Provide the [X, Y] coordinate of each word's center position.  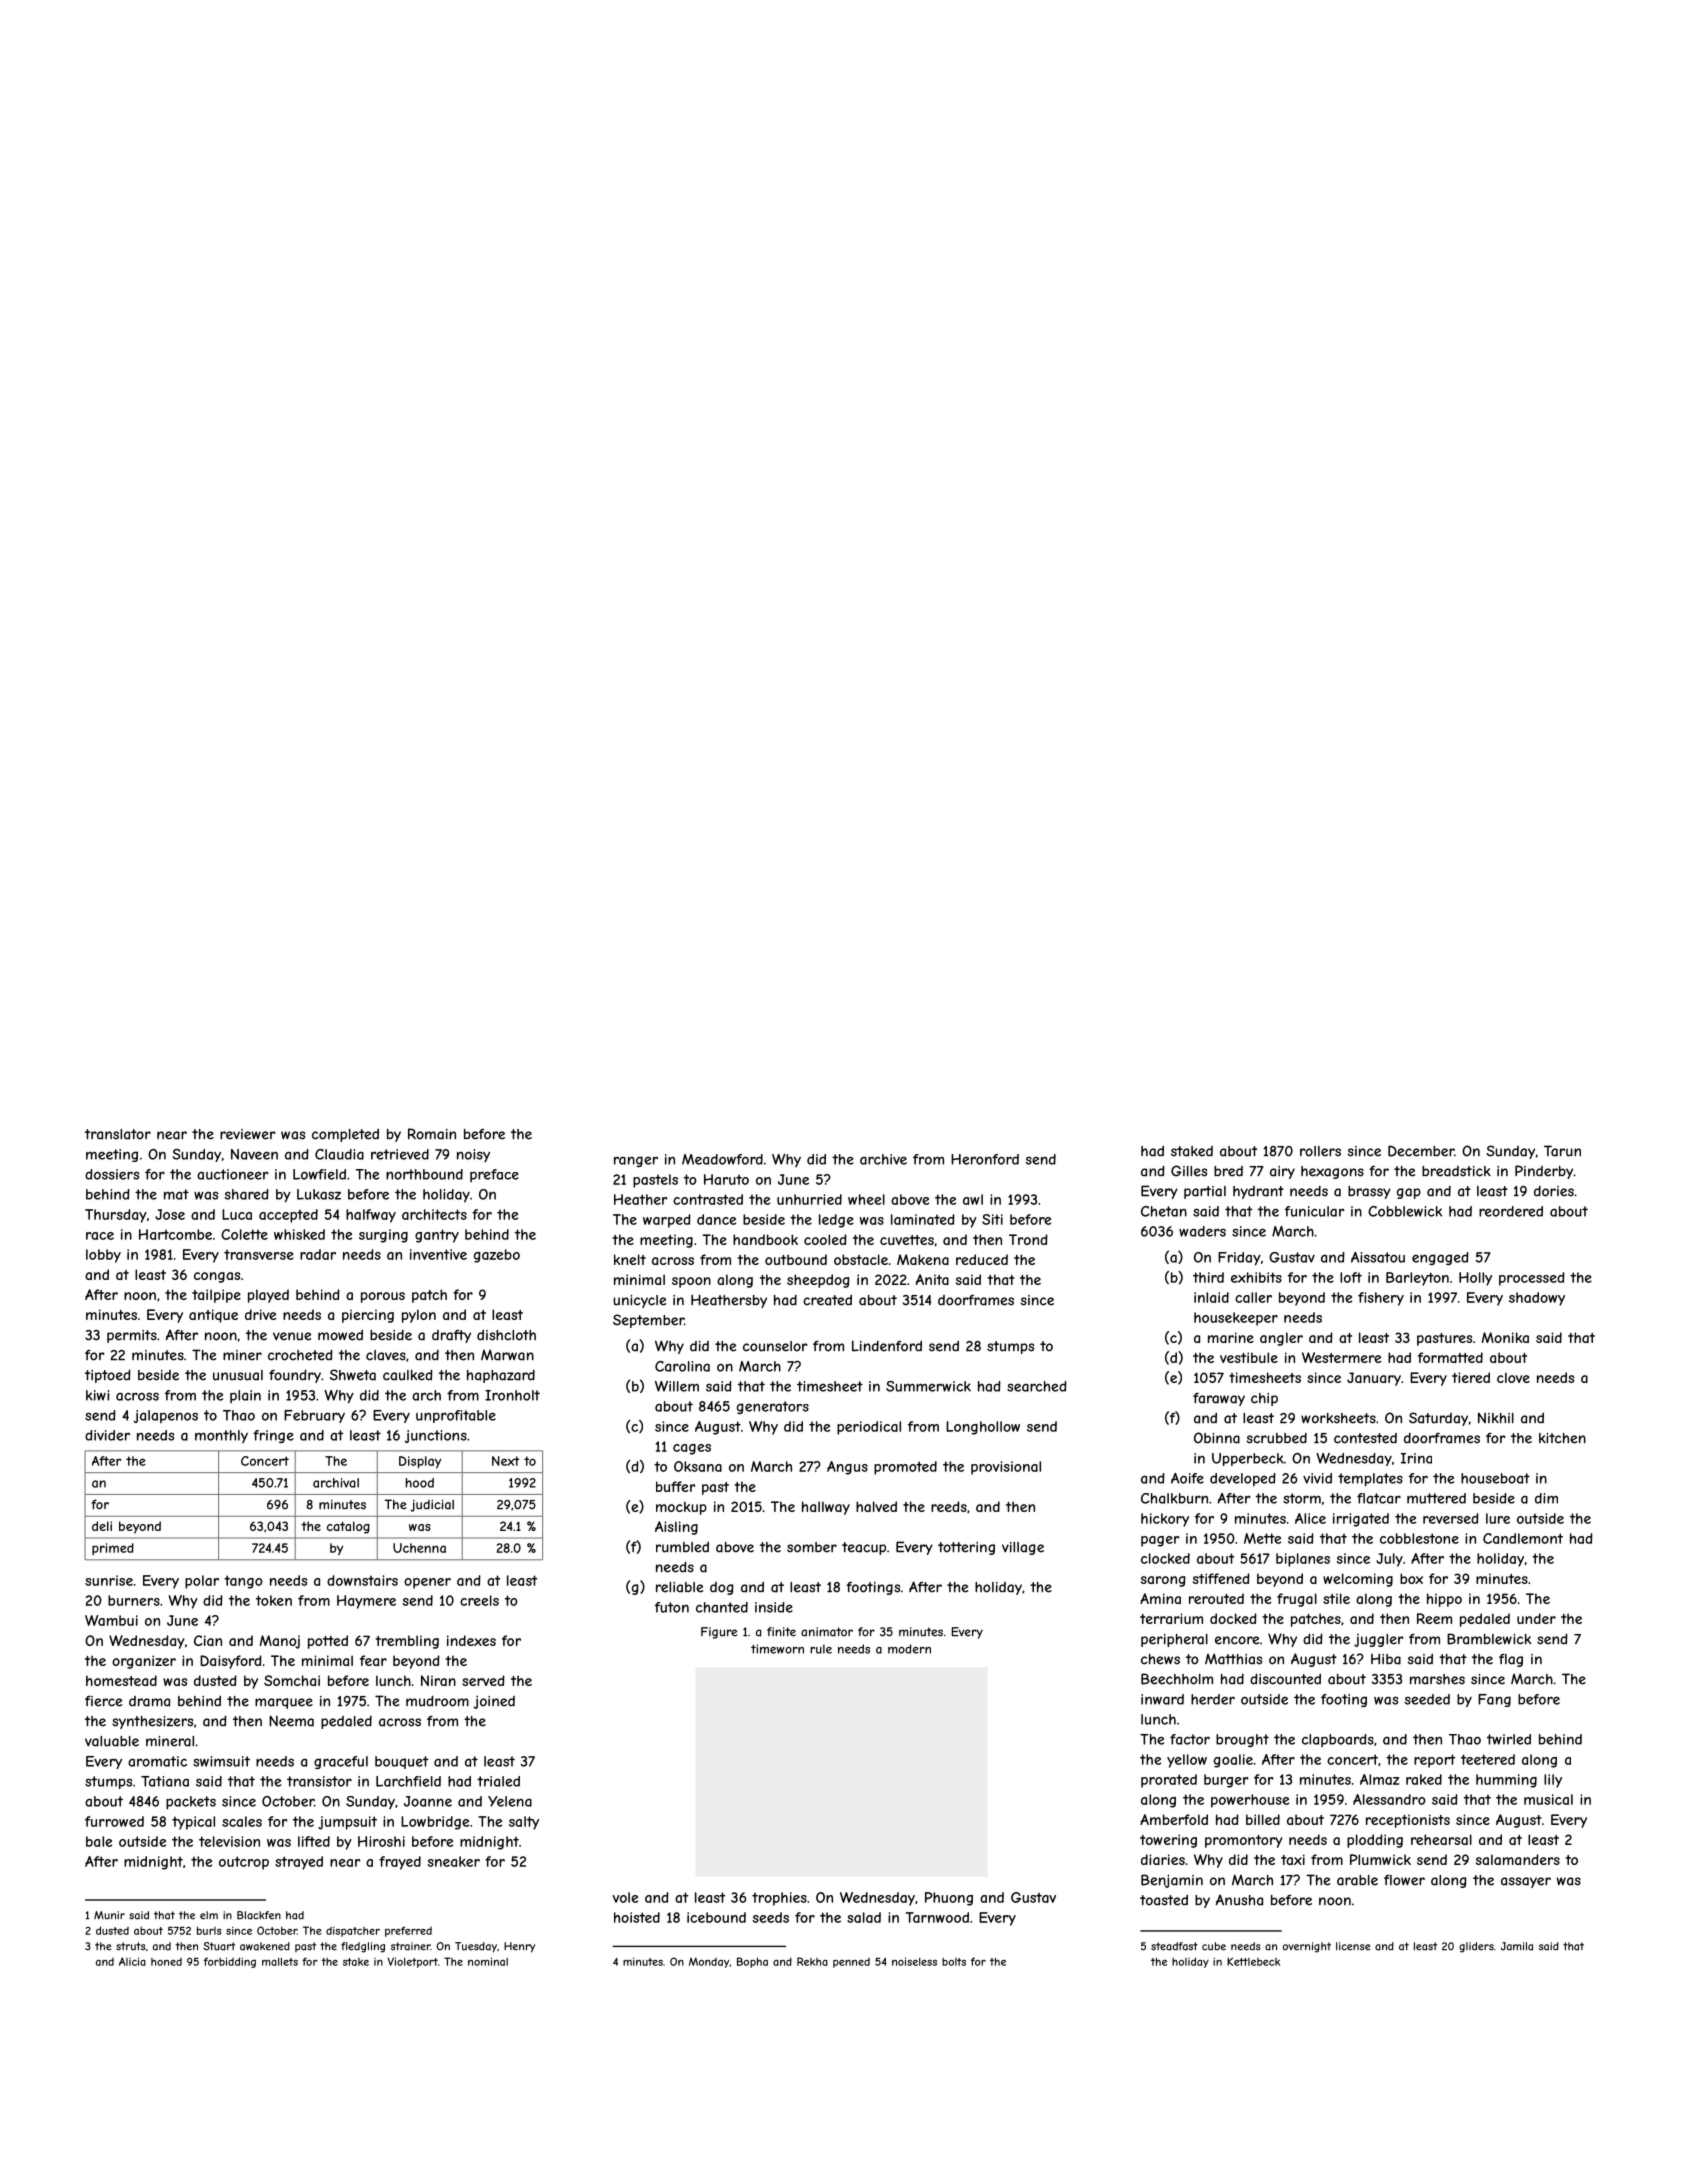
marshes [1437, 1679]
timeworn [777, 1649]
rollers [1320, 1151]
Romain [432, 1134]
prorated [1169, 1781]
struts [130, 1946]
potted [328, 1642]
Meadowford [722, 1159]
